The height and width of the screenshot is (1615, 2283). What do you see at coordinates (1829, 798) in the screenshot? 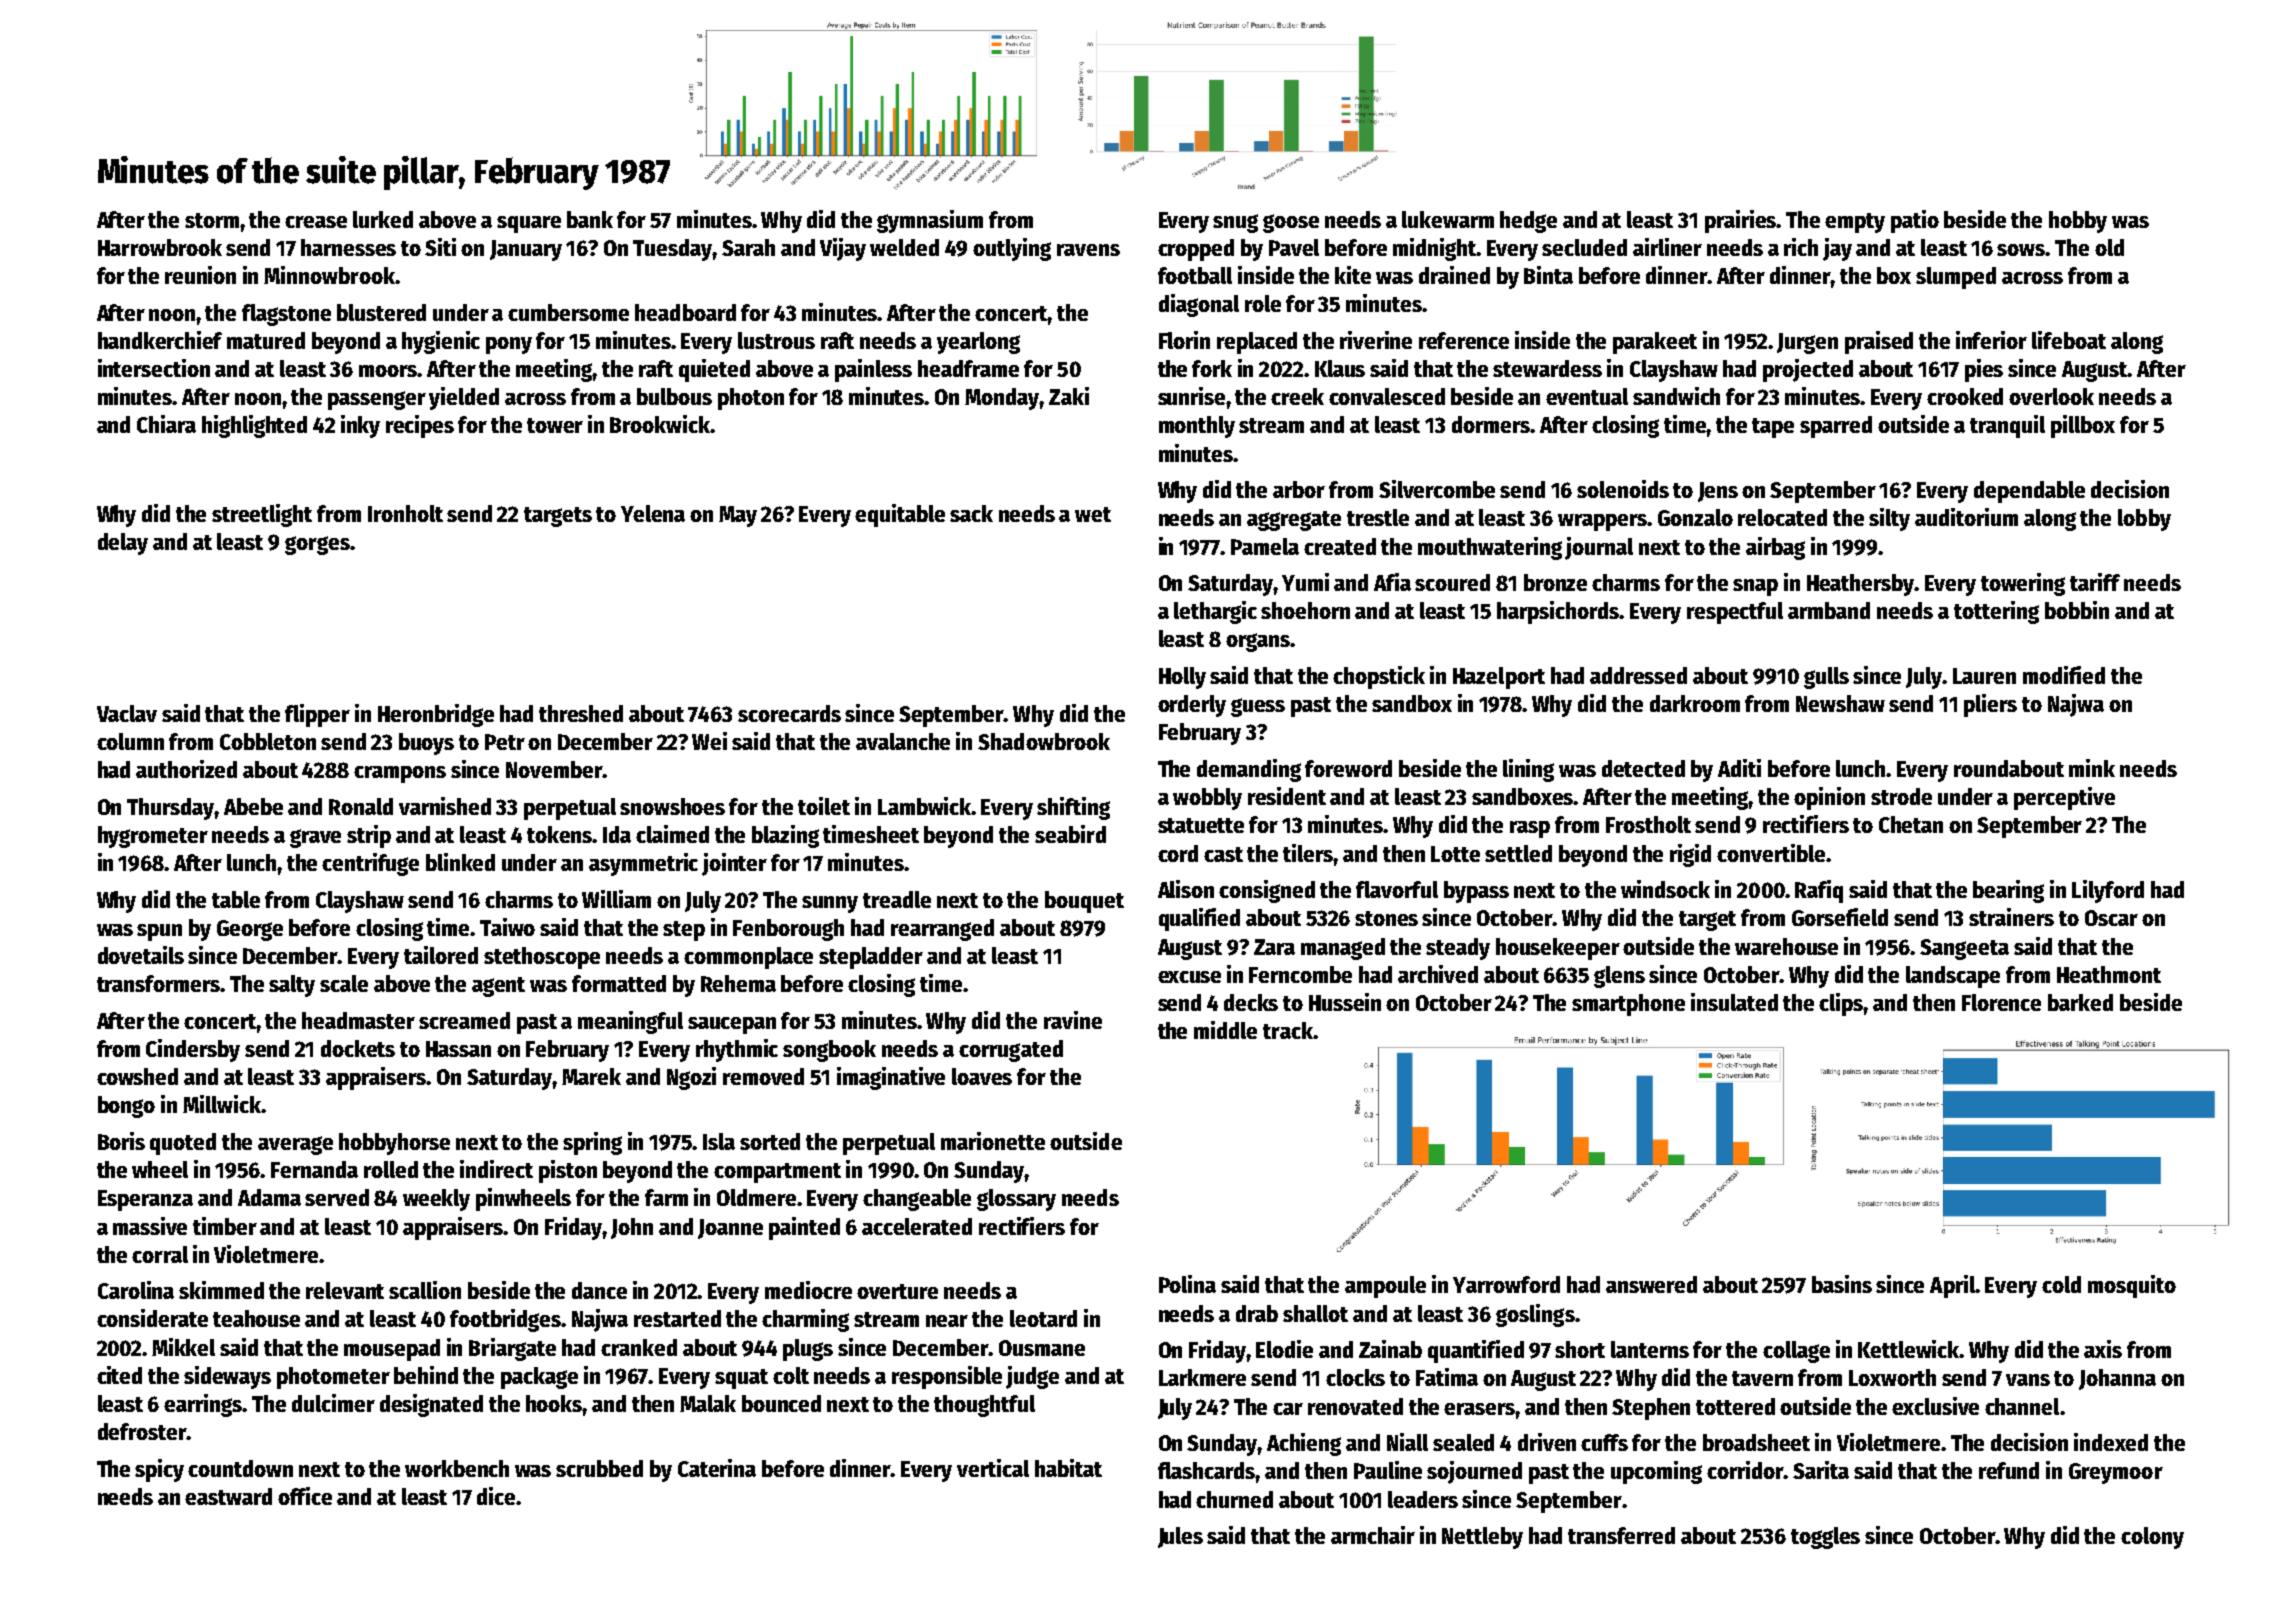
I see `opinion` at bounding box center [1829, 798].
